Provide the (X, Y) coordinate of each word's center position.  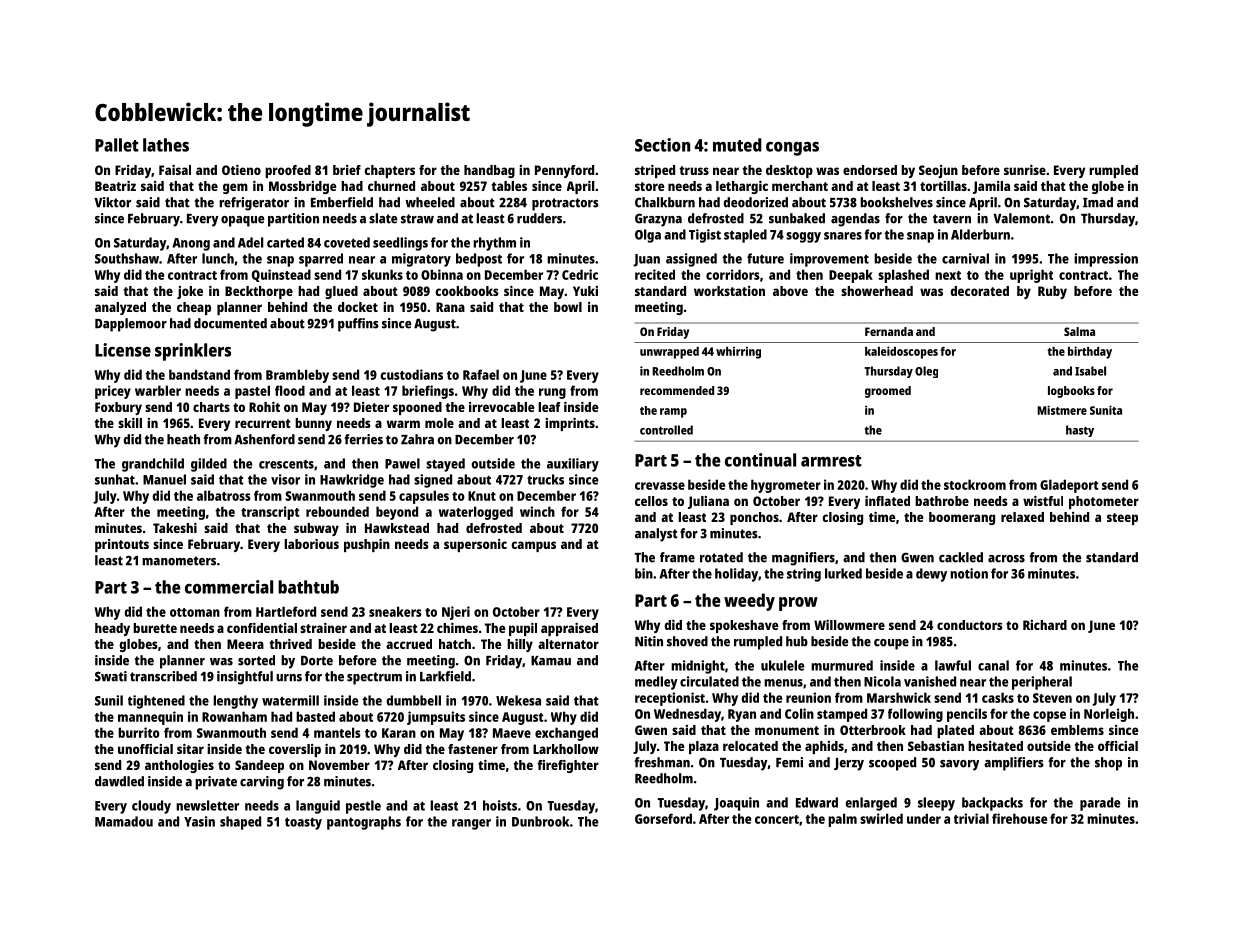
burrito (139, 732)
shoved (687, 641)
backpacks (992, 804)
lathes (166, 145)
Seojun (938, 171)
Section (662, 145)
